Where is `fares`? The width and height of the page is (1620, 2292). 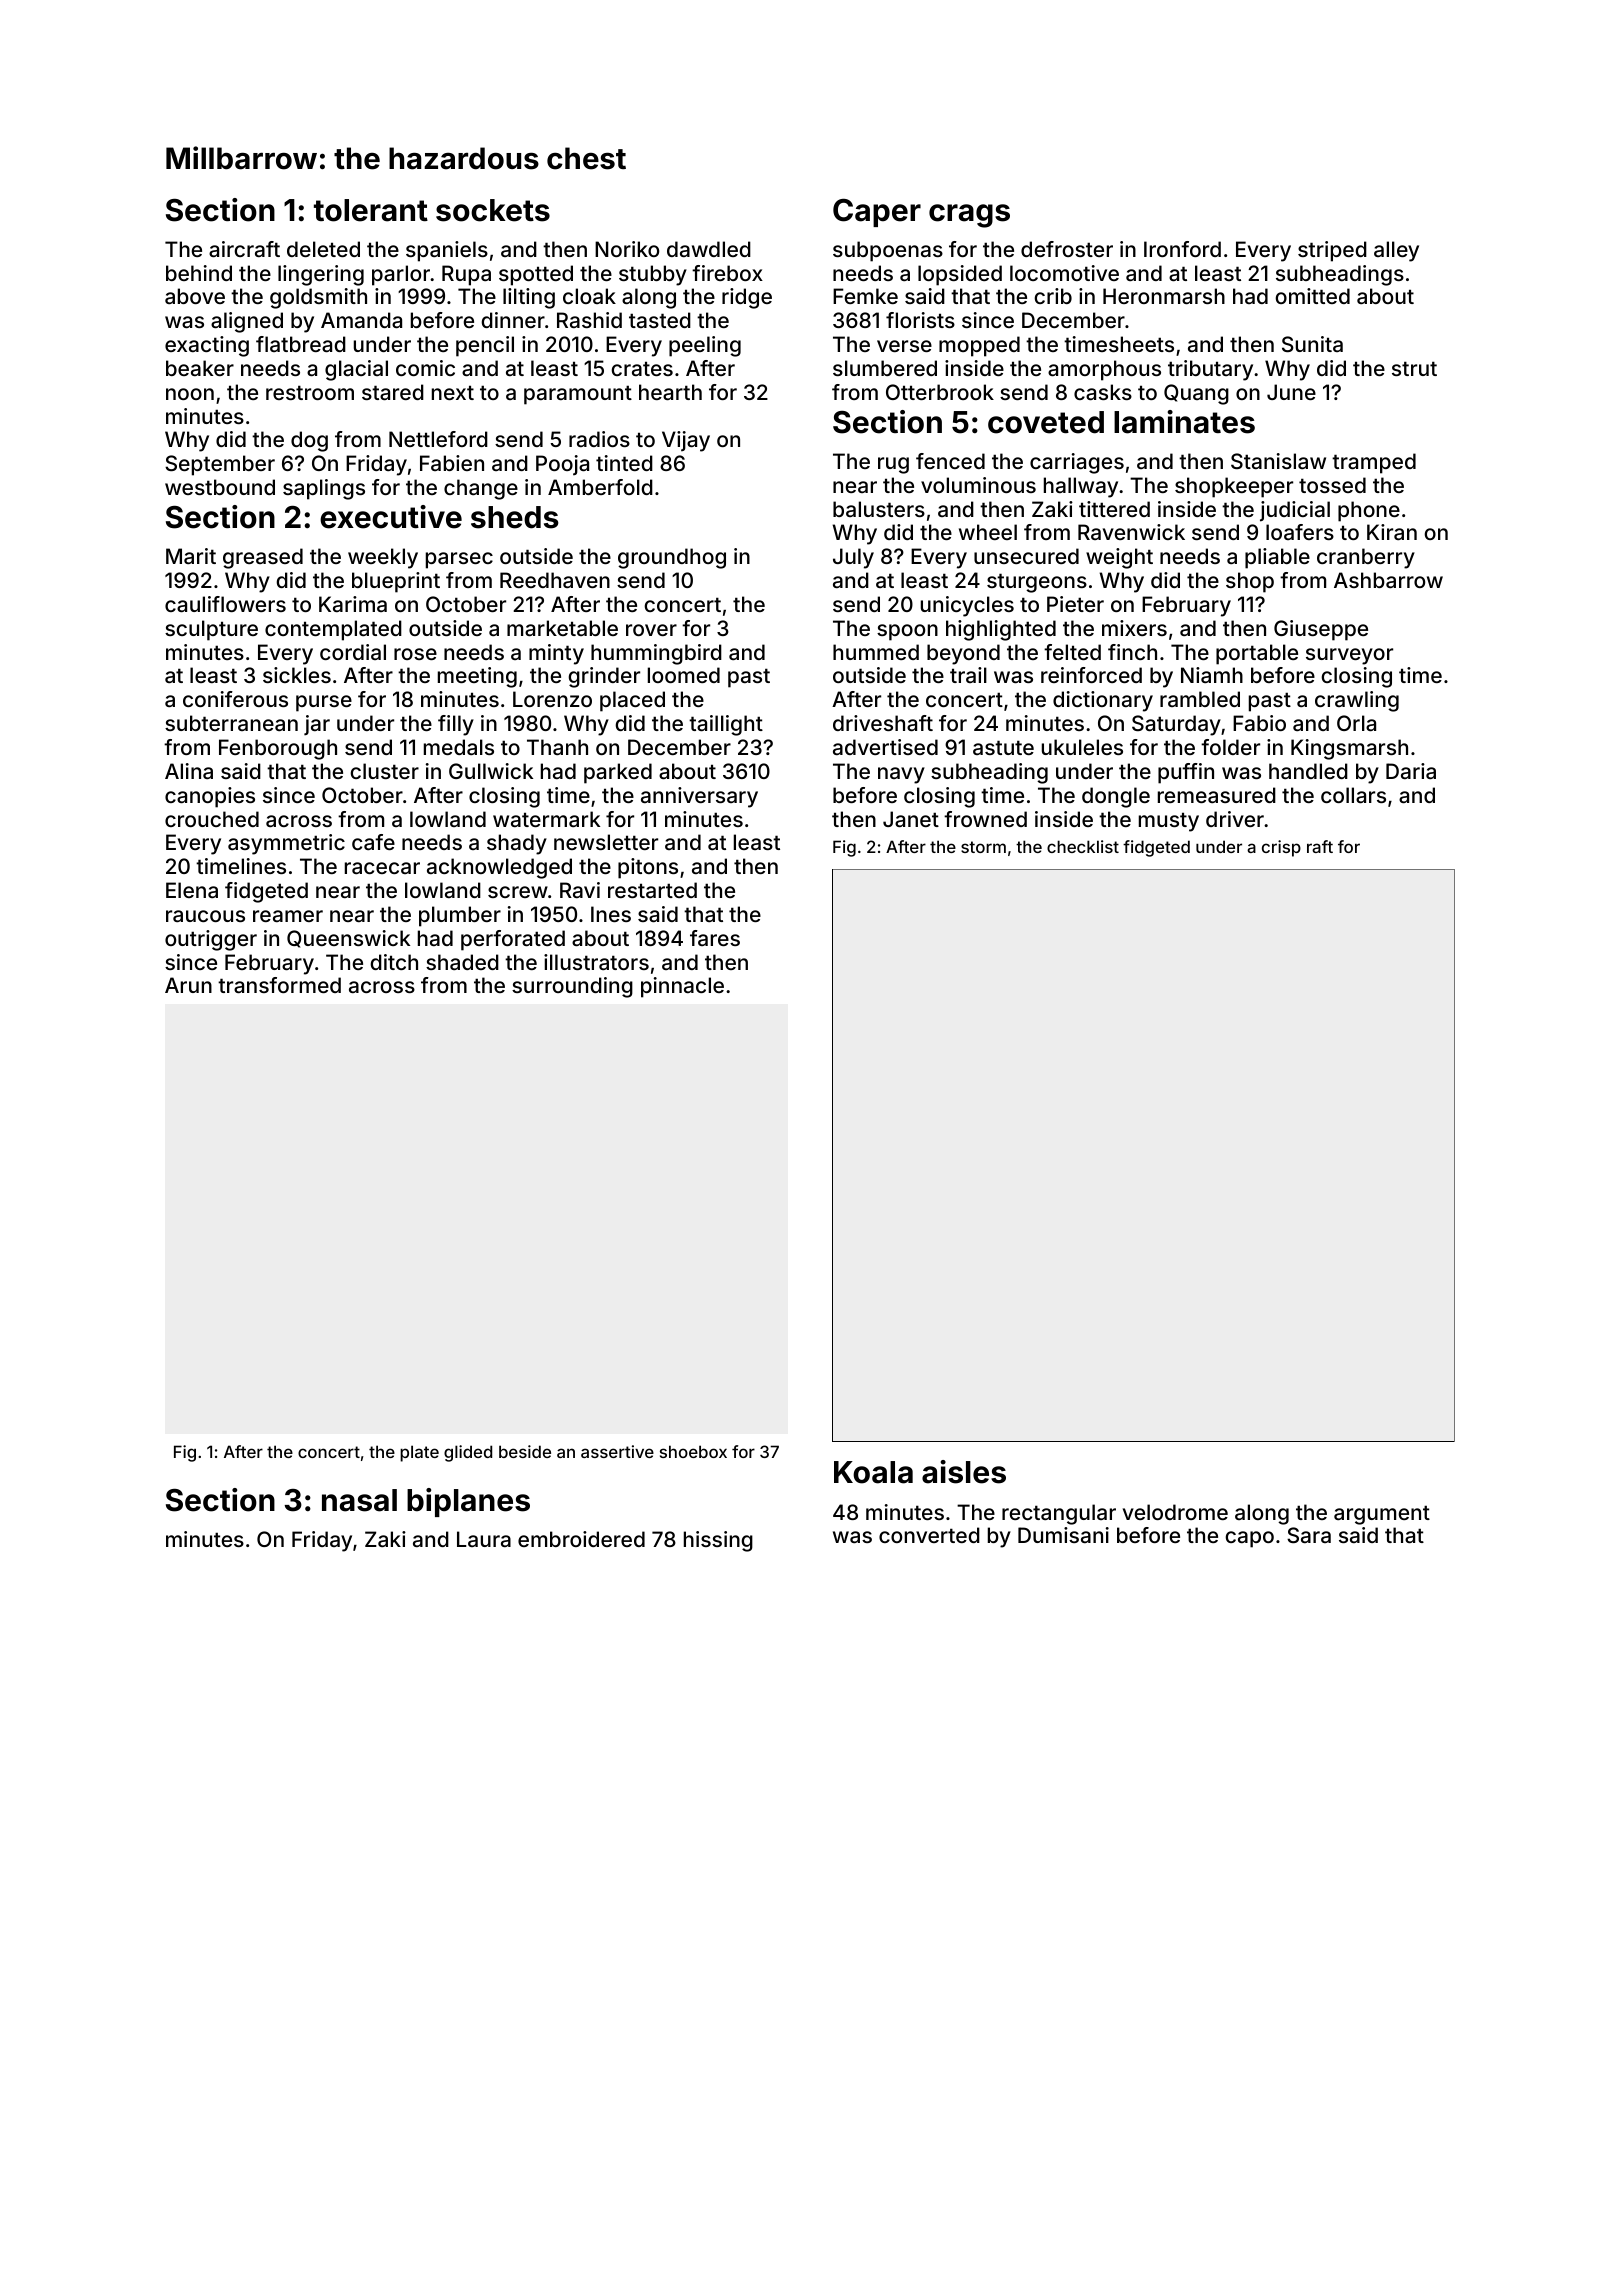 fares is located at coordinates (715, 938).
